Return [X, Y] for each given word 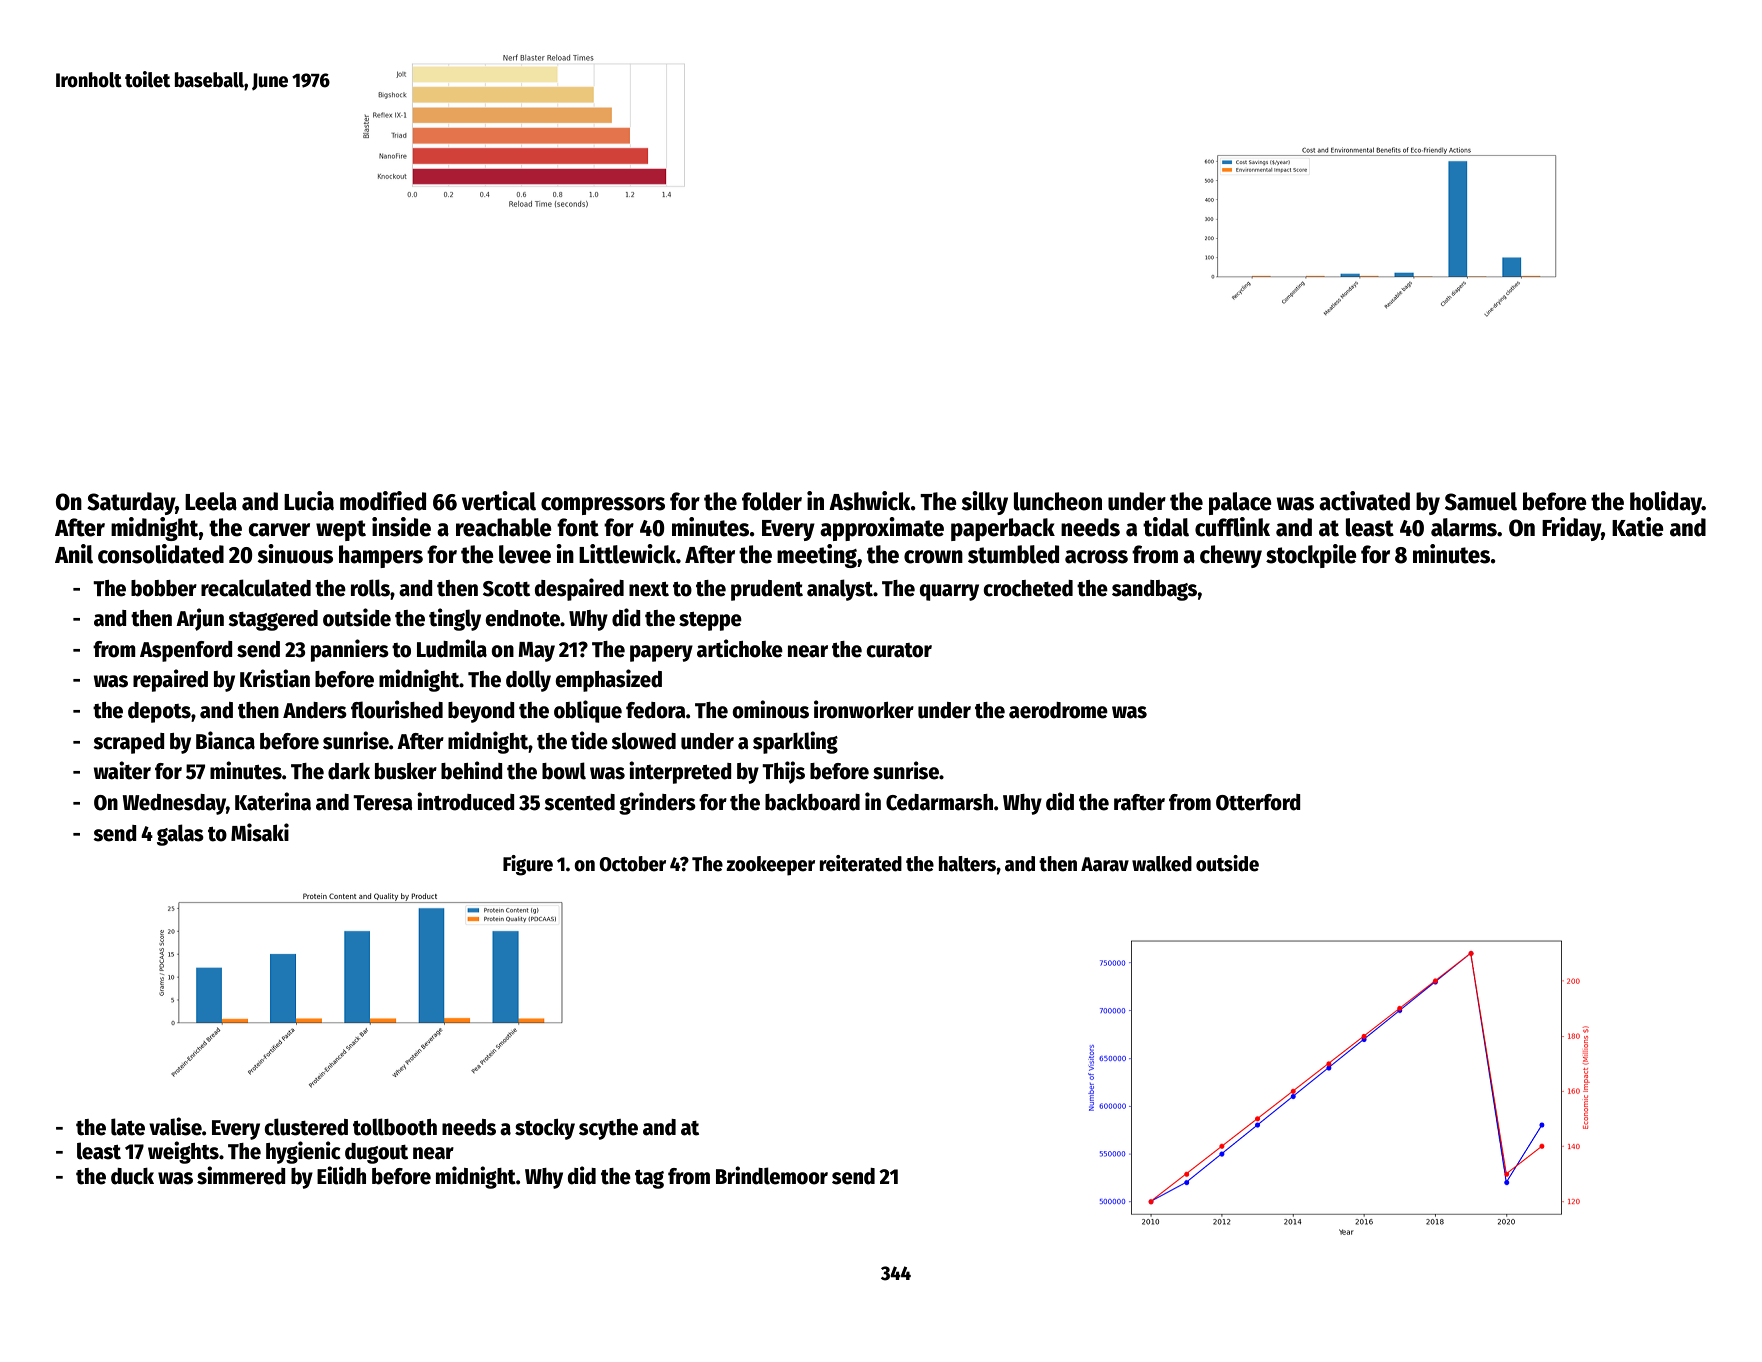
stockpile [1311, 556]
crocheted [1028, 588]
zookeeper [770, 866]
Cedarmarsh [939, 802]
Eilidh [341, 1175]
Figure [528, 865]
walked [1162, 864]
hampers [381, 556]
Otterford [1258, 802]
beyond [481, 712]
